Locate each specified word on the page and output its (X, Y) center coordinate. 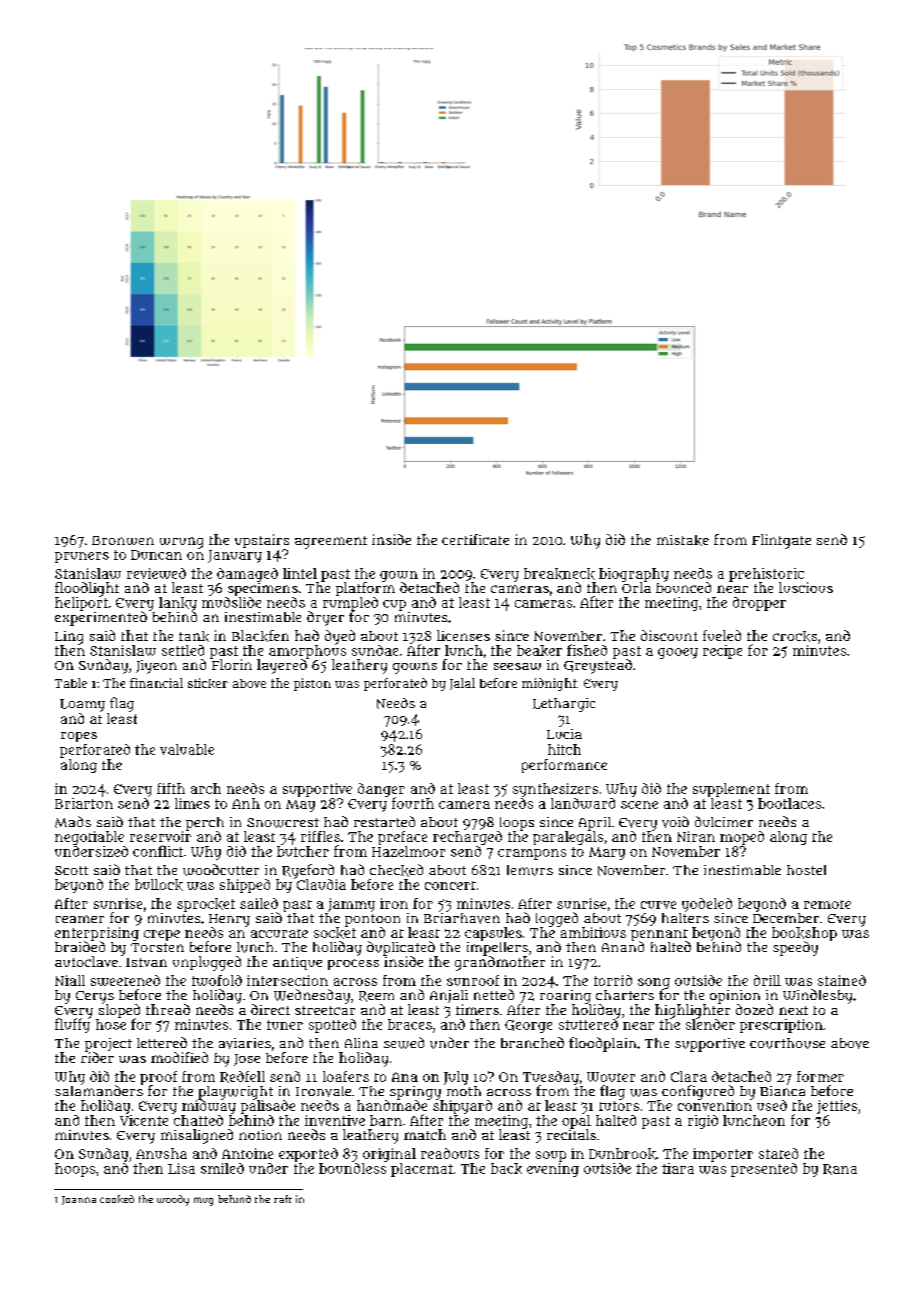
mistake (683, 540)
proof (158, 1078)
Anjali (449, 996)
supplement (731, 790)
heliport (81, 604)
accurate (279, 933)
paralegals (568, 838)
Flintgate (781, 541)
